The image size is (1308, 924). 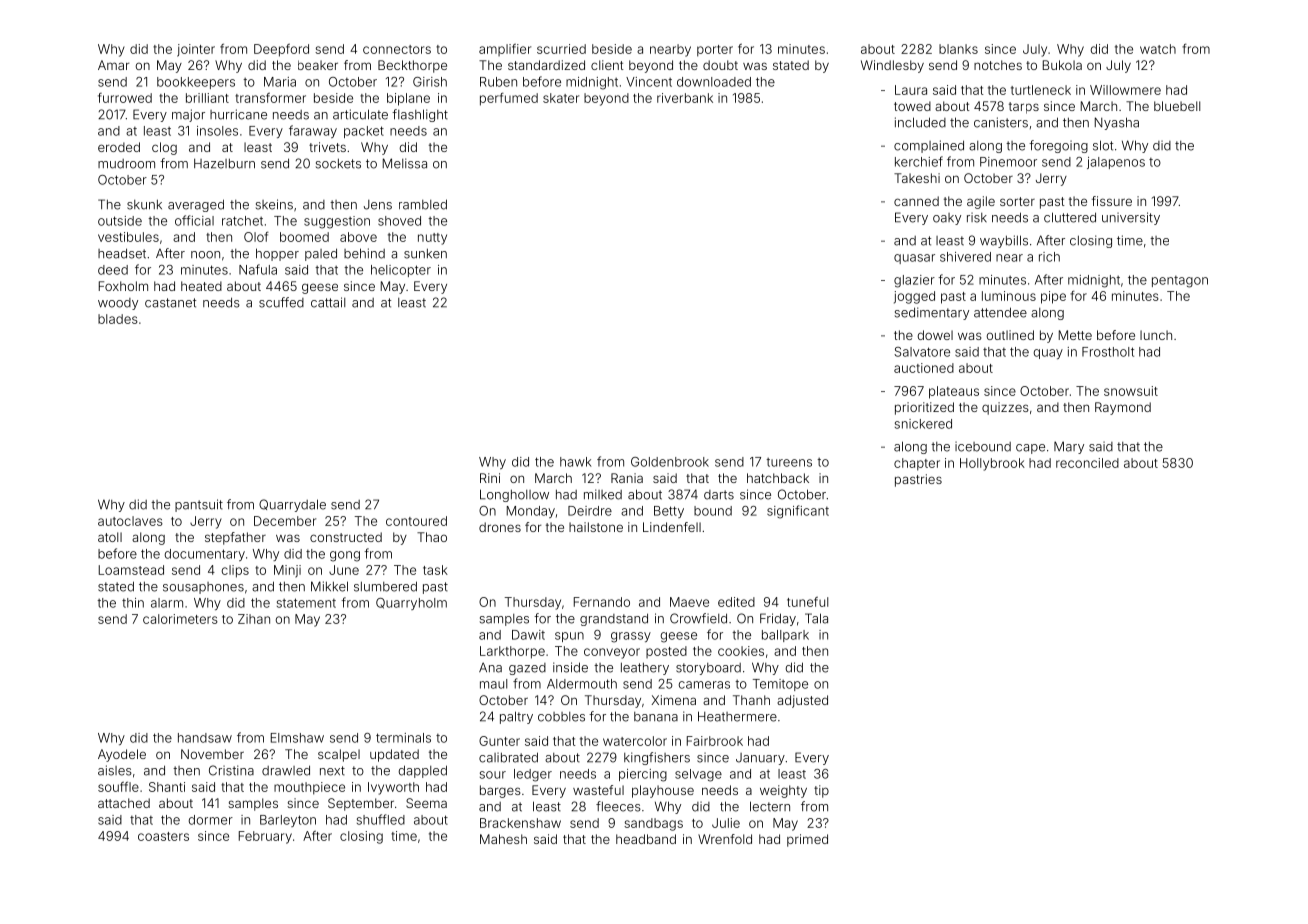 I want to click on prioritized, so click(x=924, y=408).
